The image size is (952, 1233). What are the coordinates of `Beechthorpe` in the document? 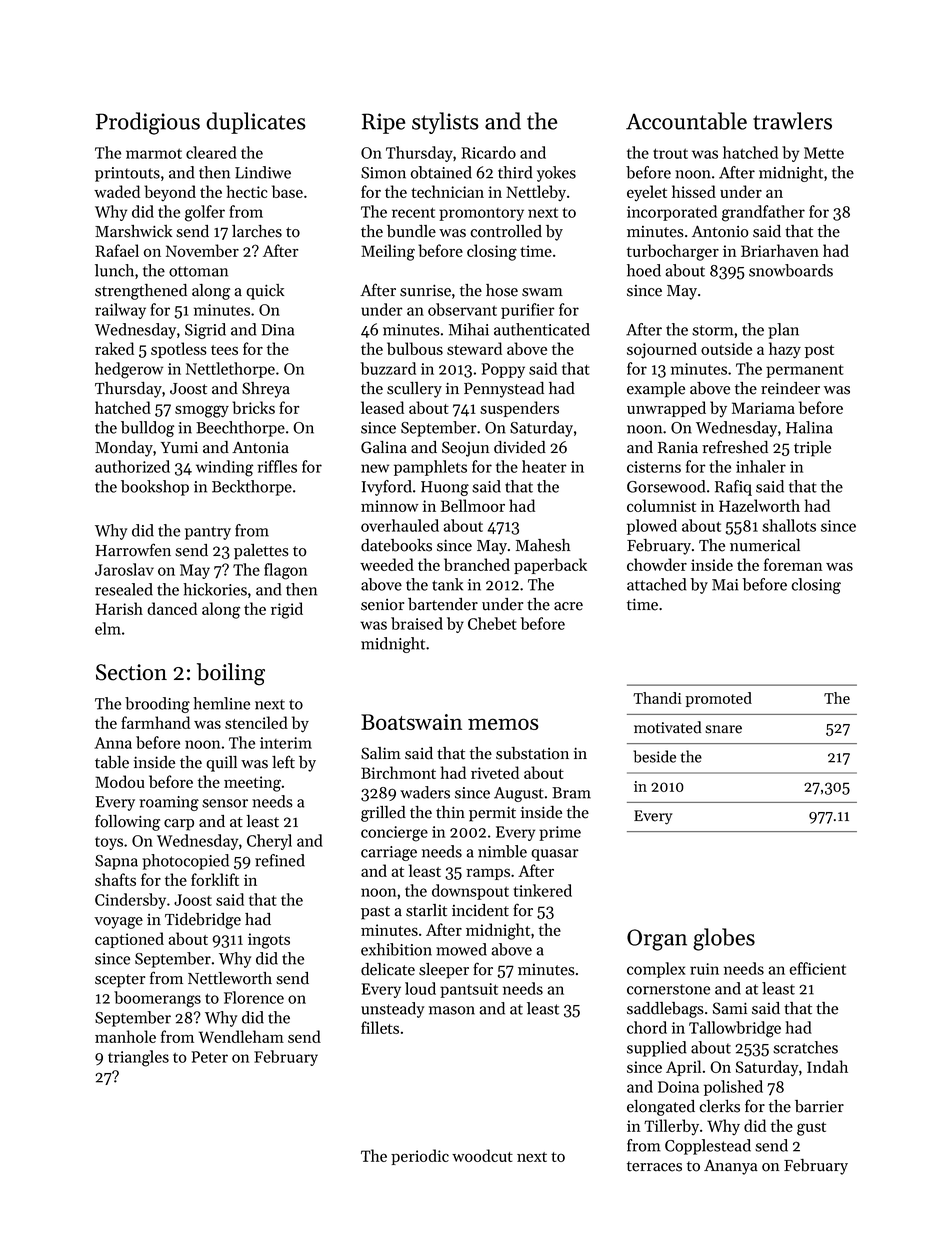 It's located at (240, 429).
